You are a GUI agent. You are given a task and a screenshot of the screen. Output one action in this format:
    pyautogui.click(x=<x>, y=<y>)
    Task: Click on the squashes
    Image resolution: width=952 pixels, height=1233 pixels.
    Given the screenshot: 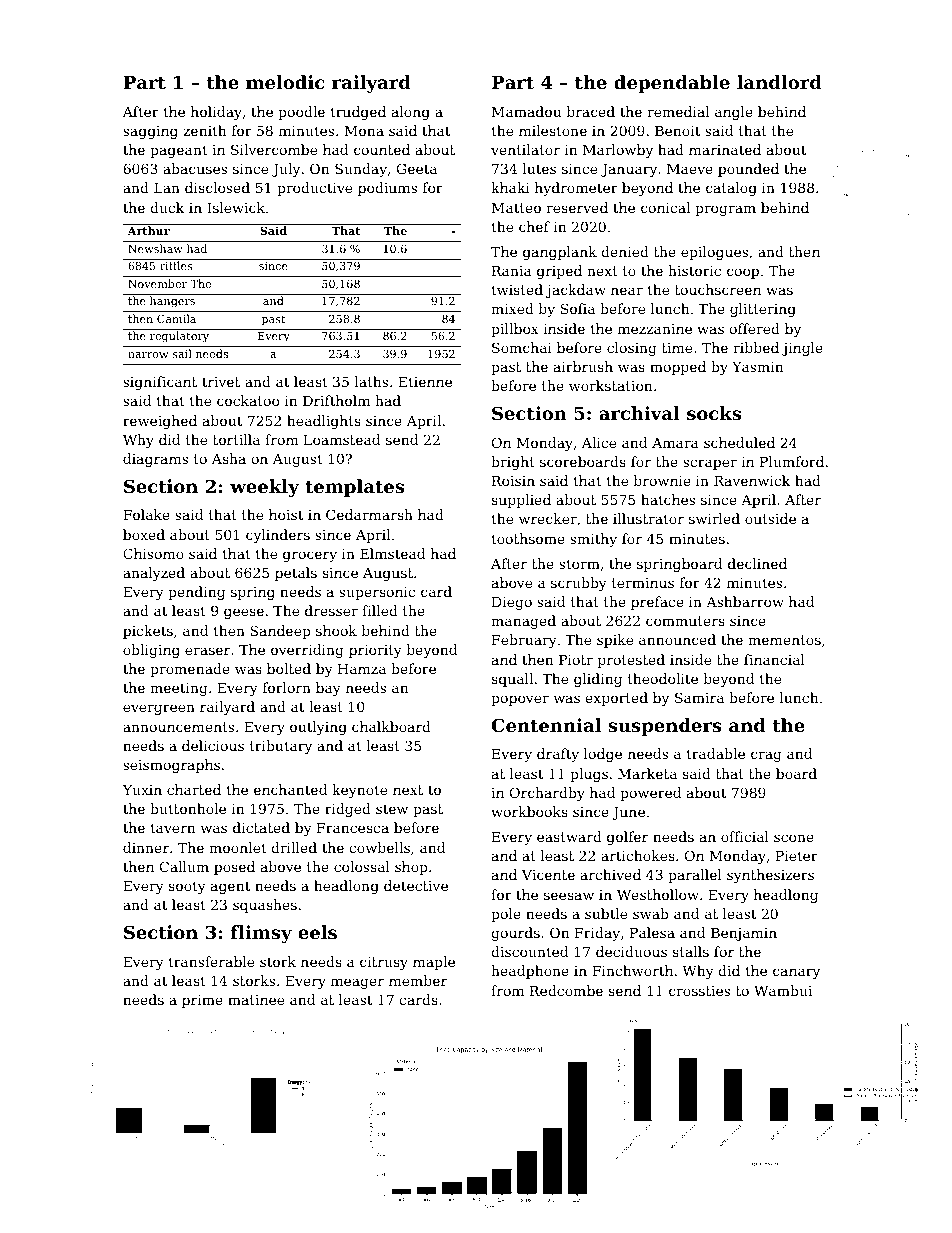 What is the action you would take?
    pyautogui.click(x=265, y=906)
